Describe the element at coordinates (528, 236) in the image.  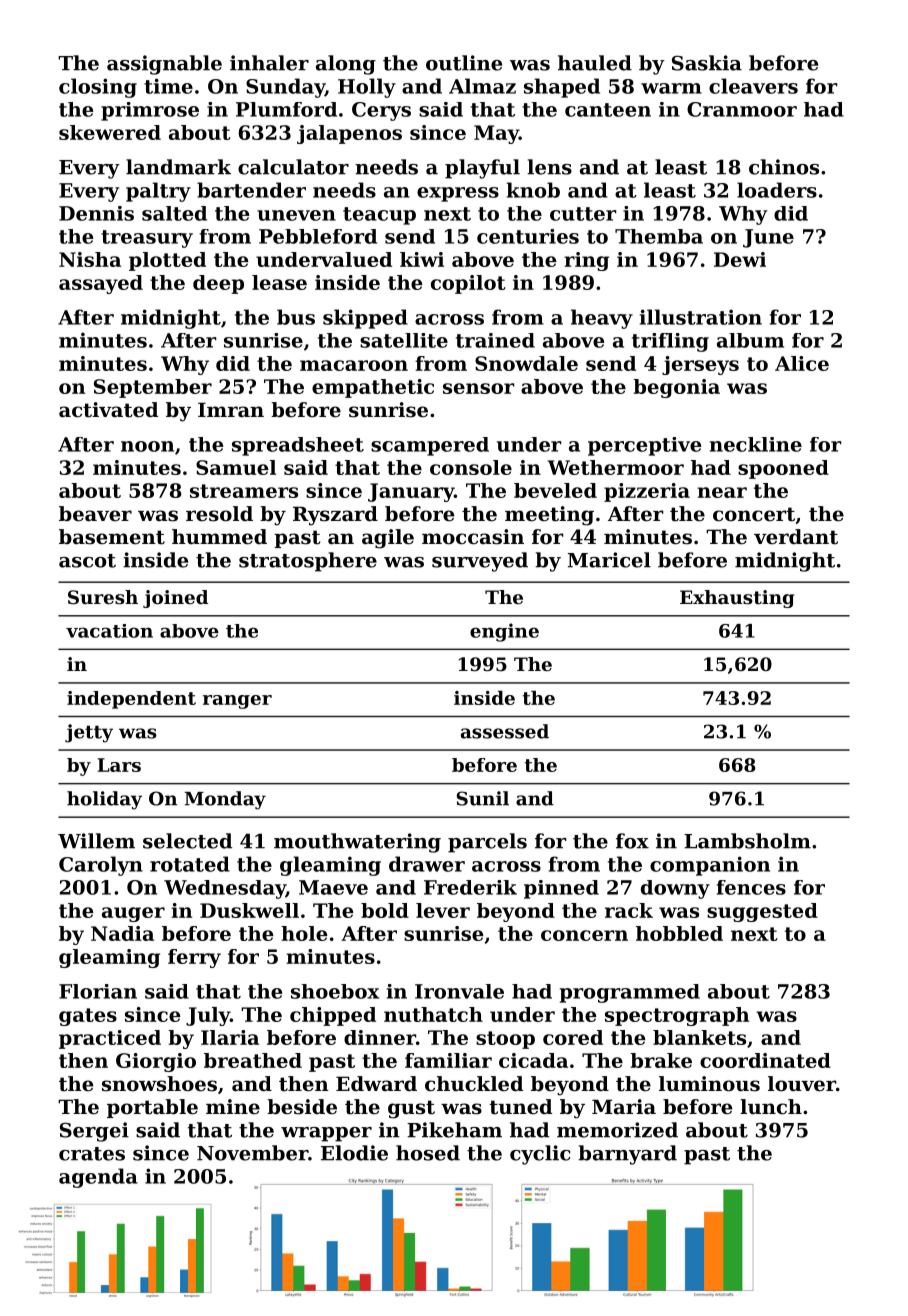
I see `centuries` at that location.
